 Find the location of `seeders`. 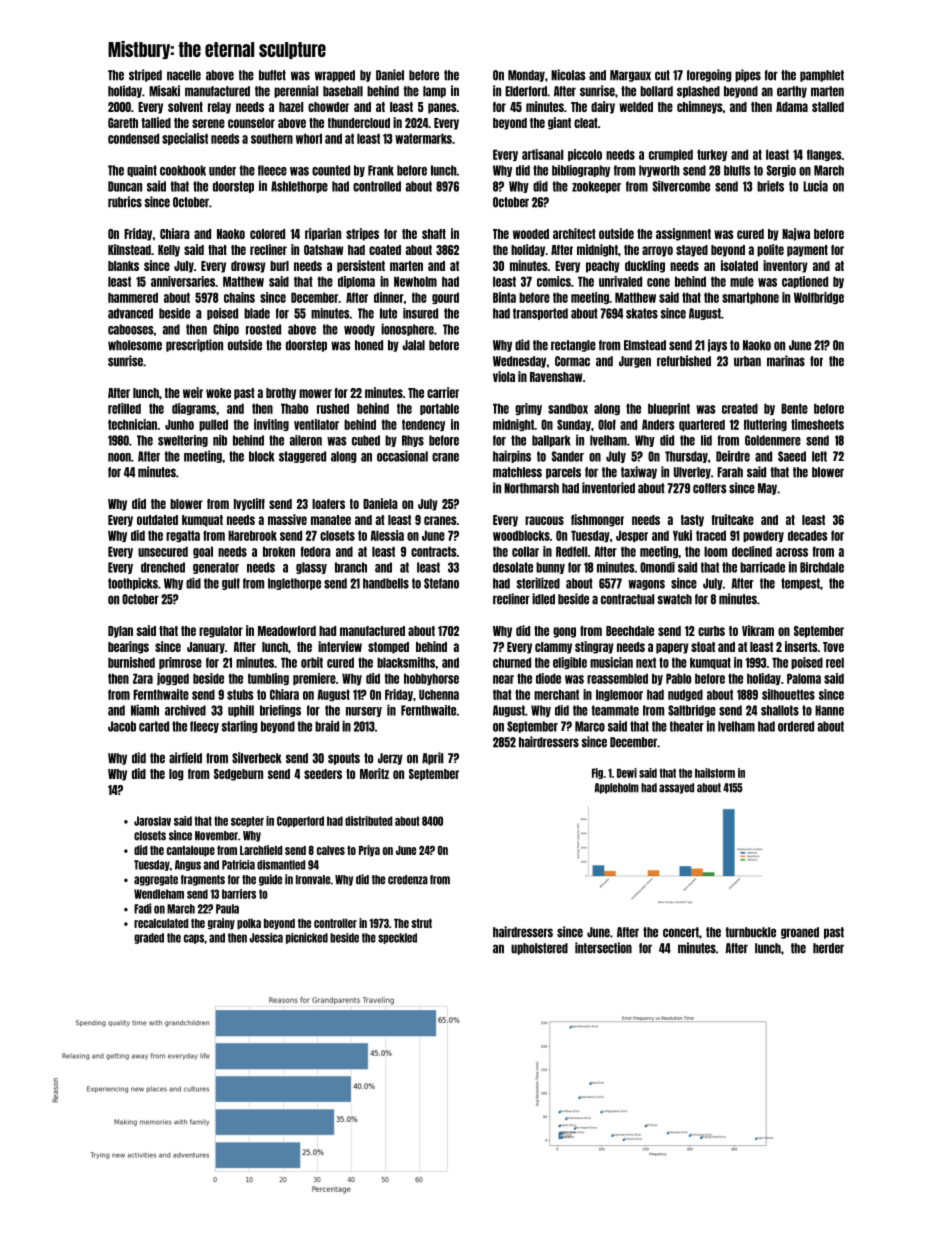

seeders is located at coordinates (323, 774).
